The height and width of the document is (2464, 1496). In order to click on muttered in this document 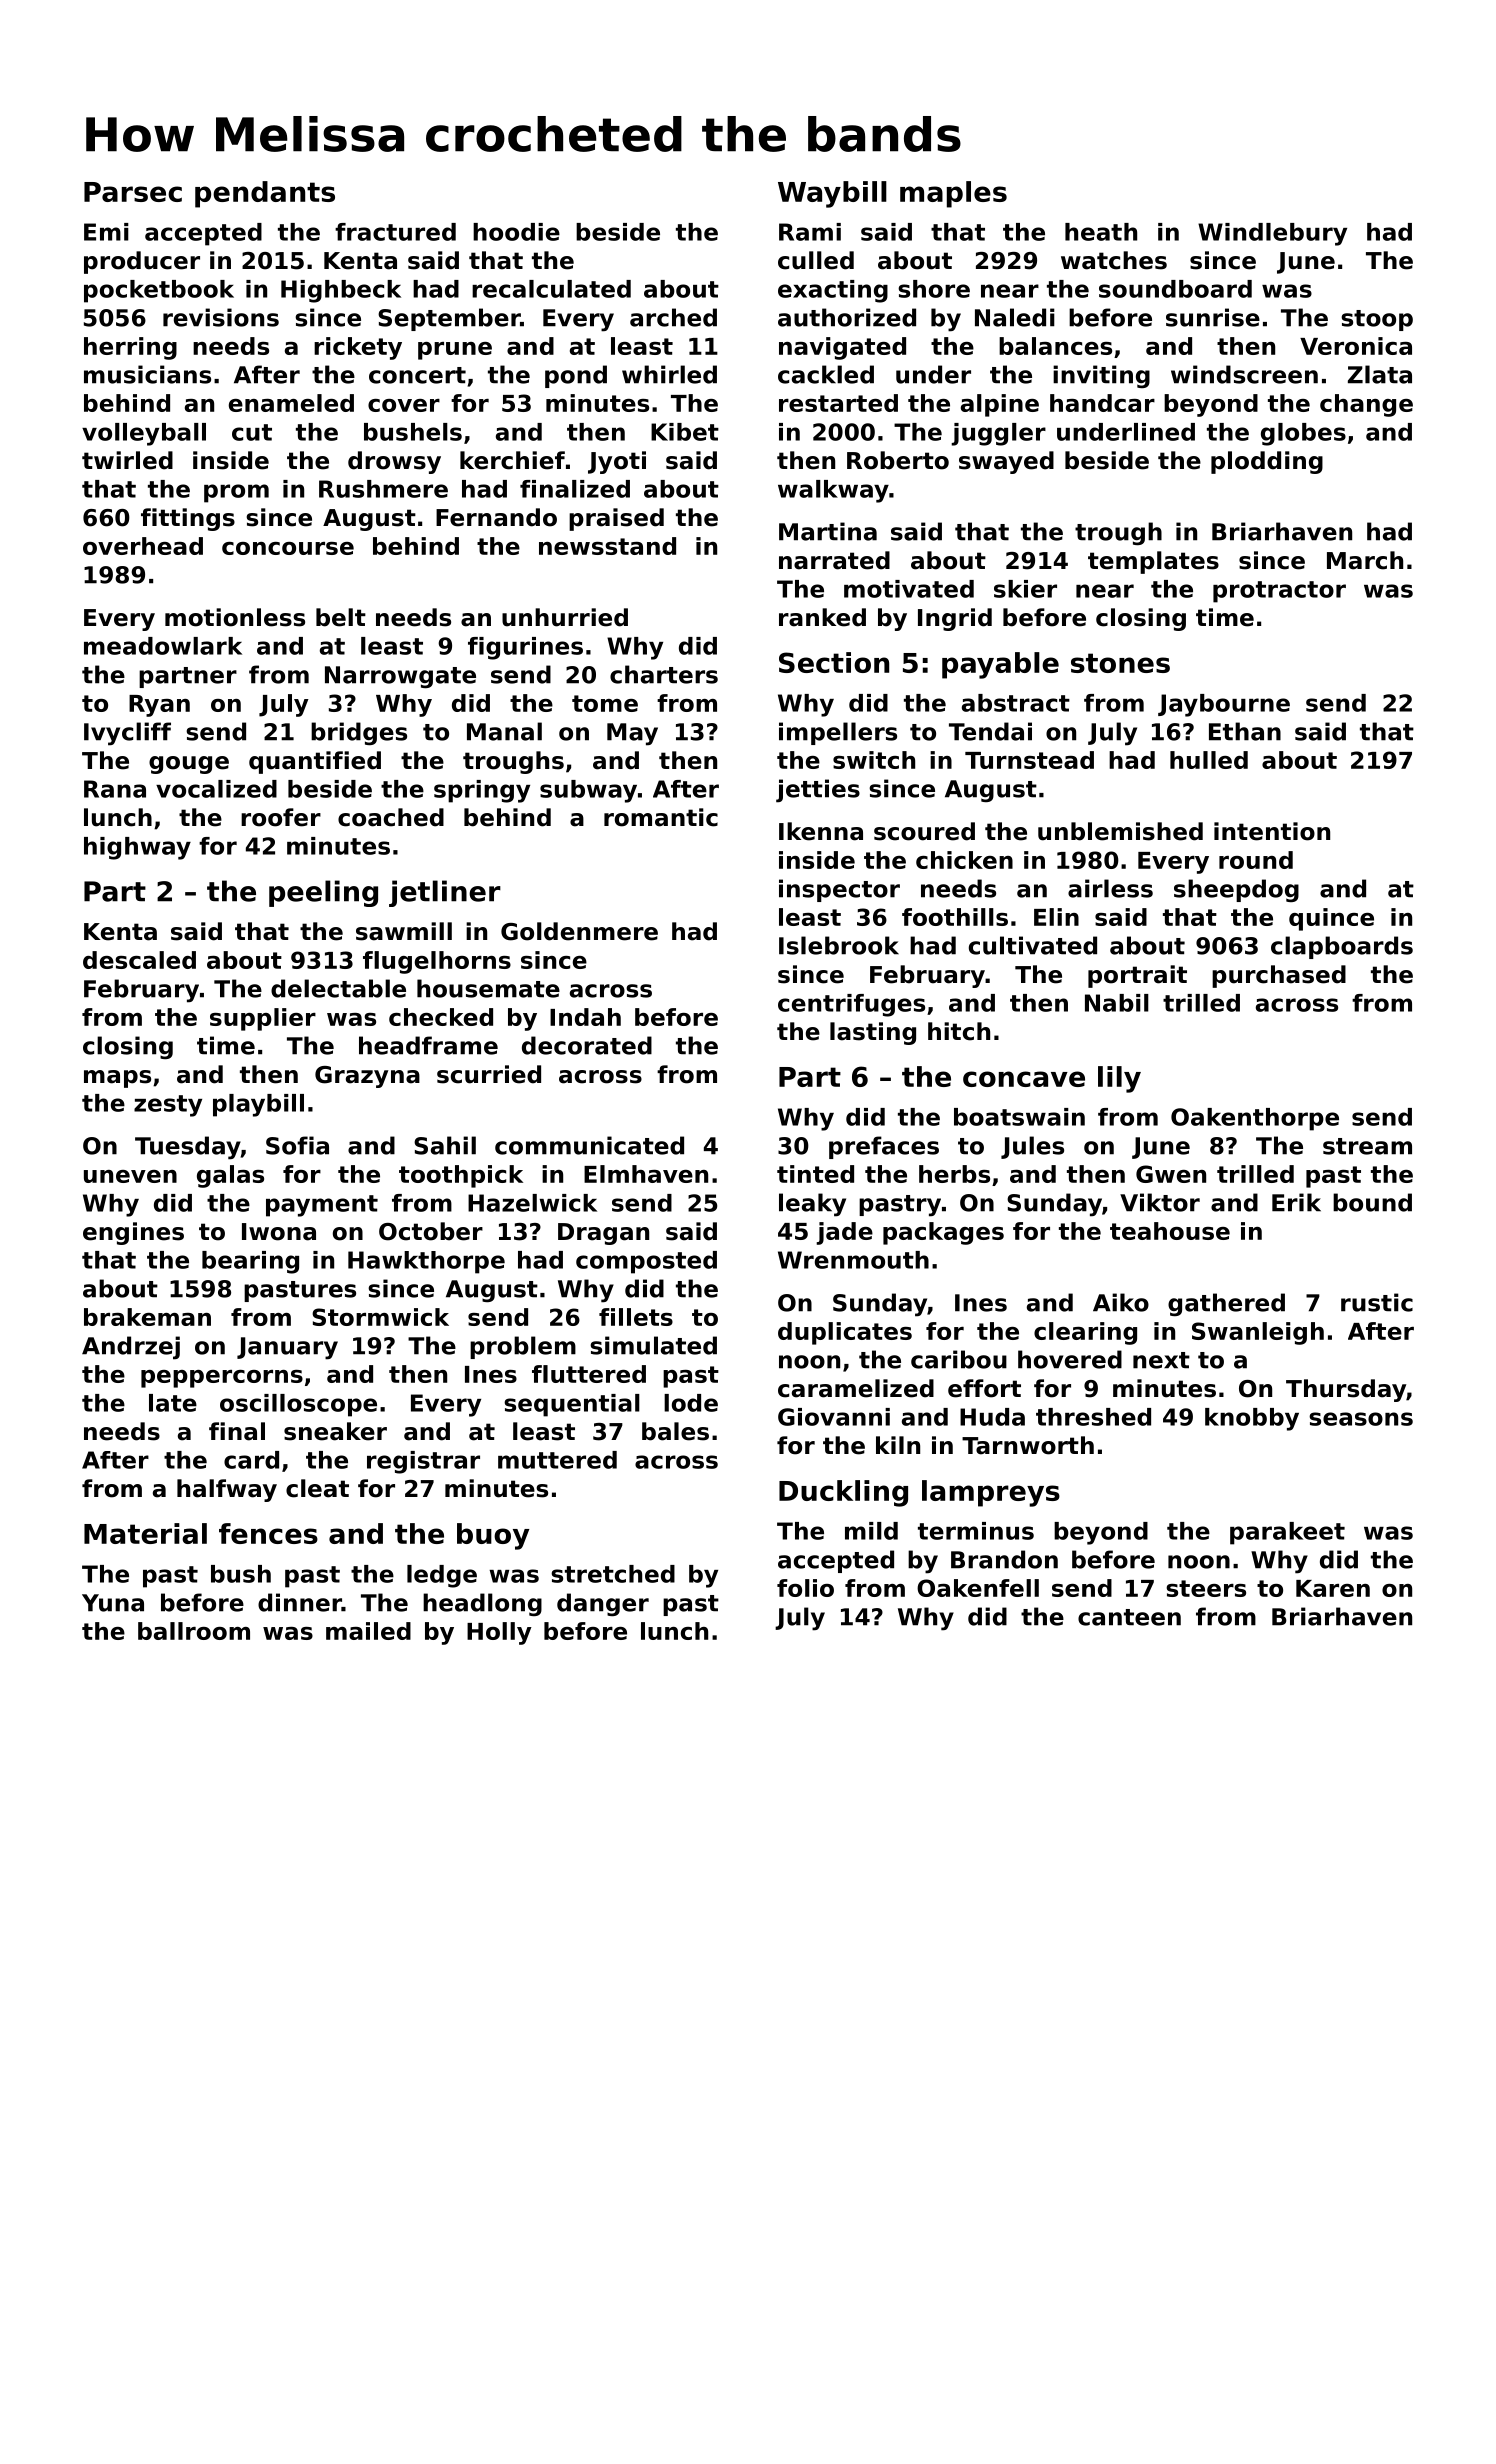, I will do `click(557, 1460)`.
